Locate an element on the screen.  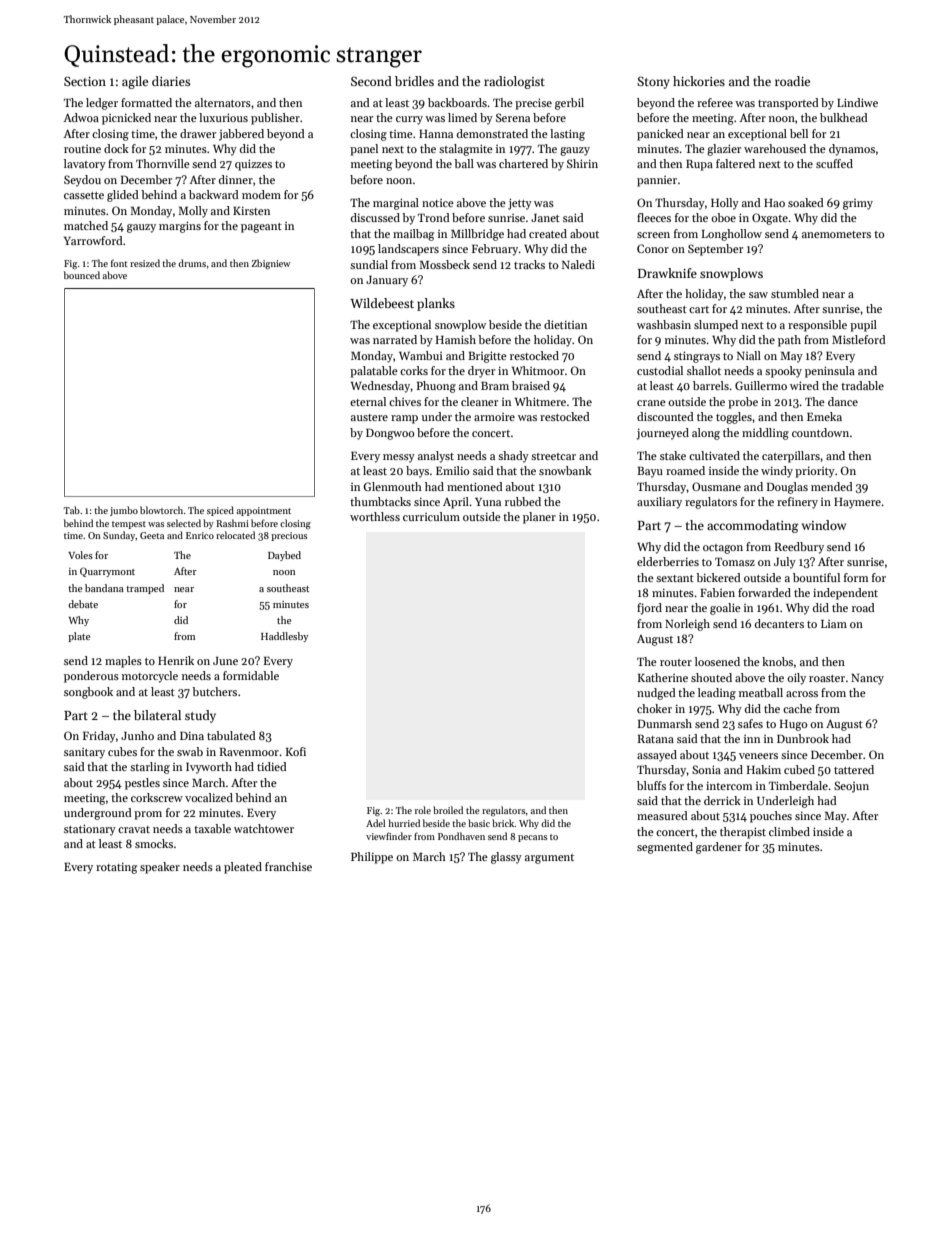
relocated is located at coordinates (235, 535).
